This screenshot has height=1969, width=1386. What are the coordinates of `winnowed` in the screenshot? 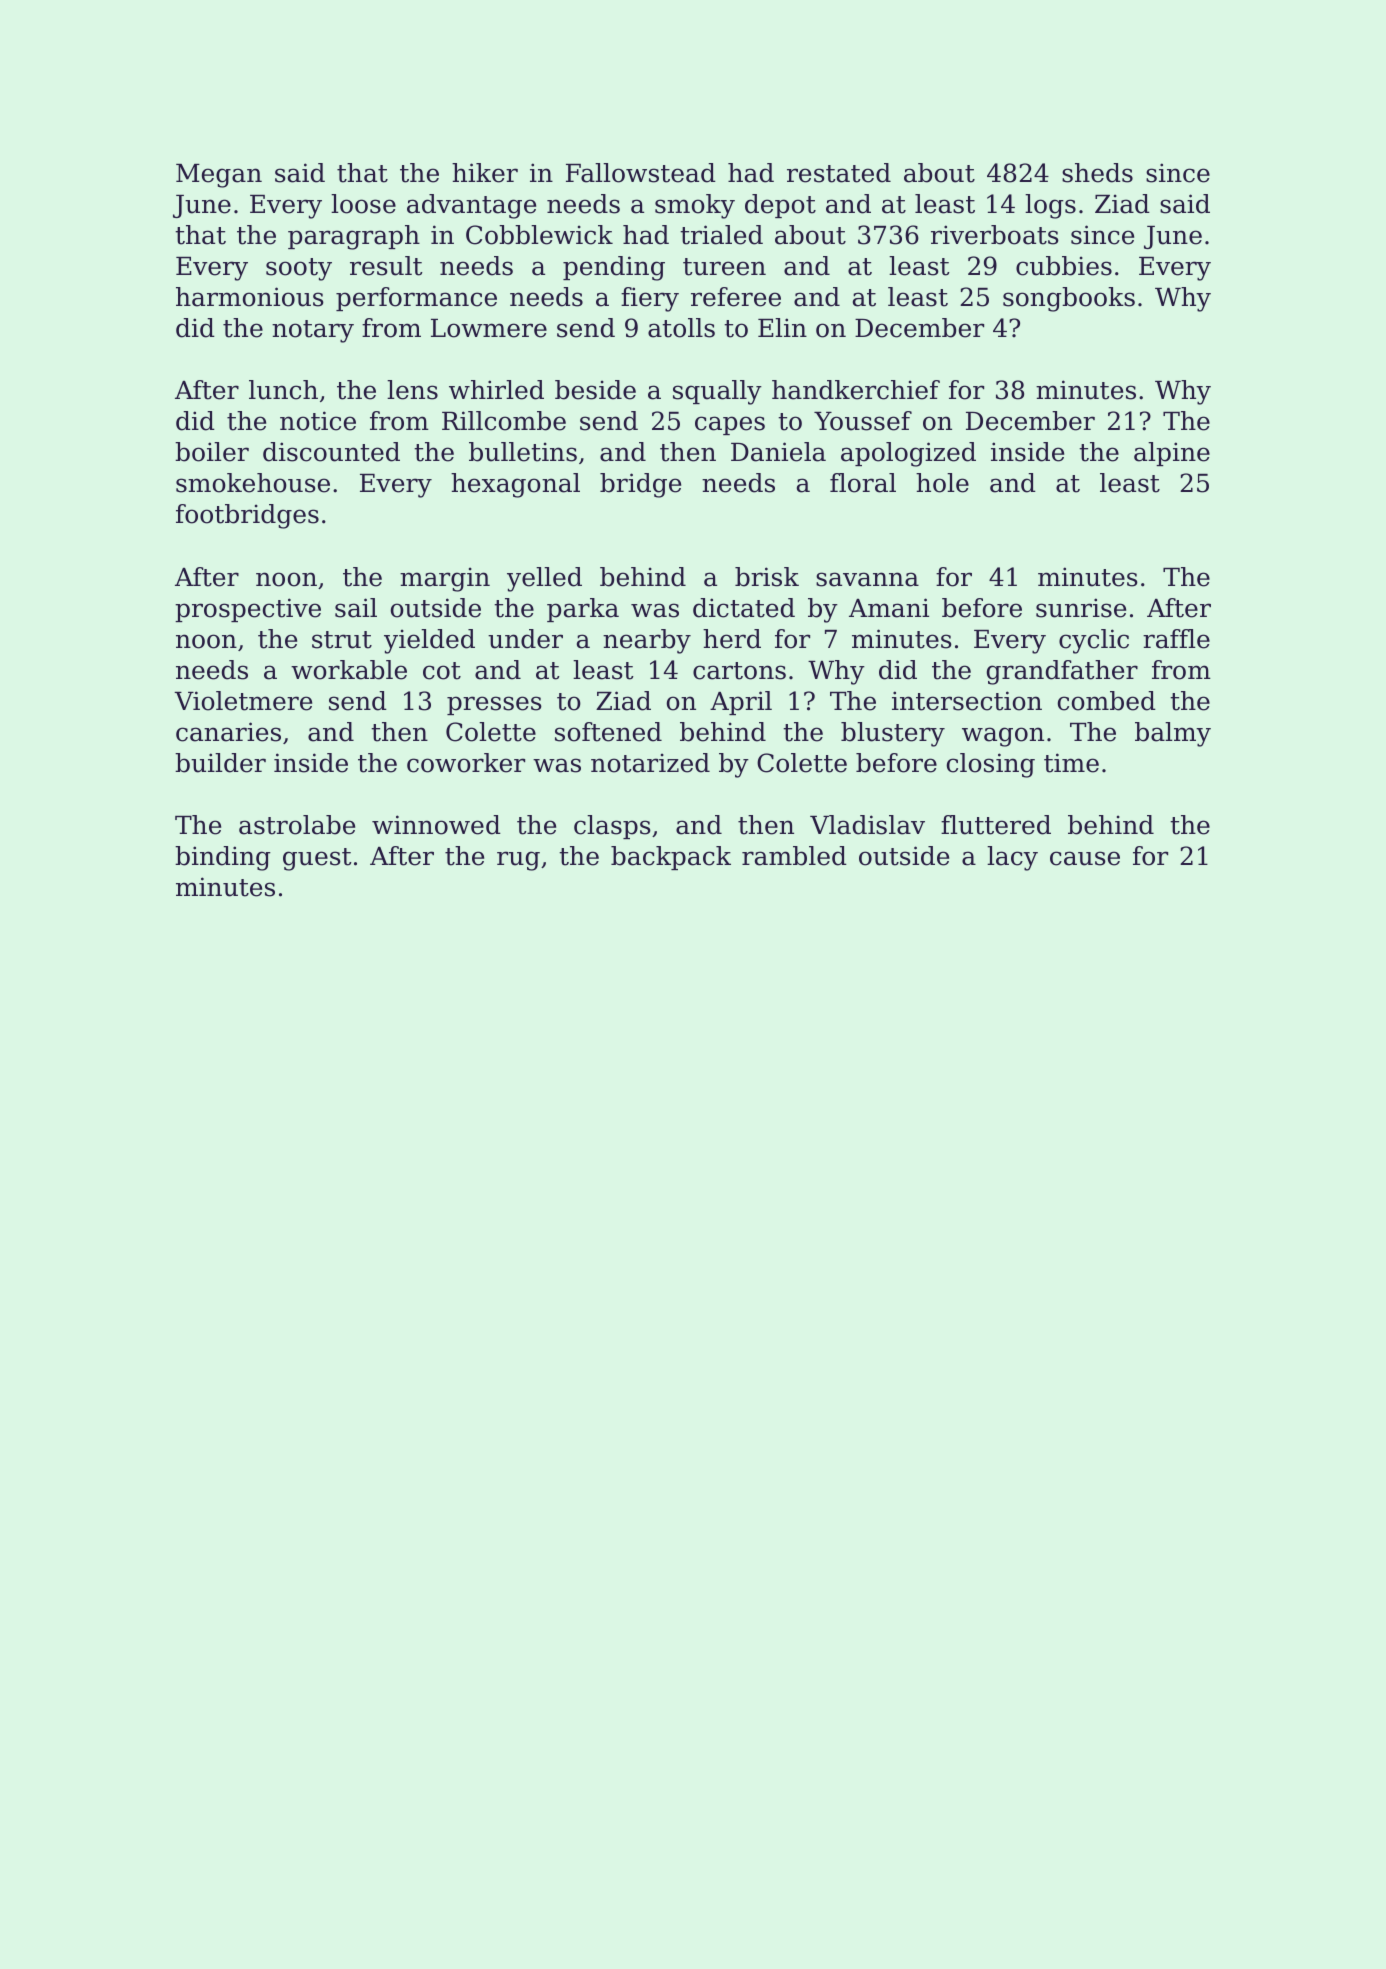 It's located at (436, 825).
